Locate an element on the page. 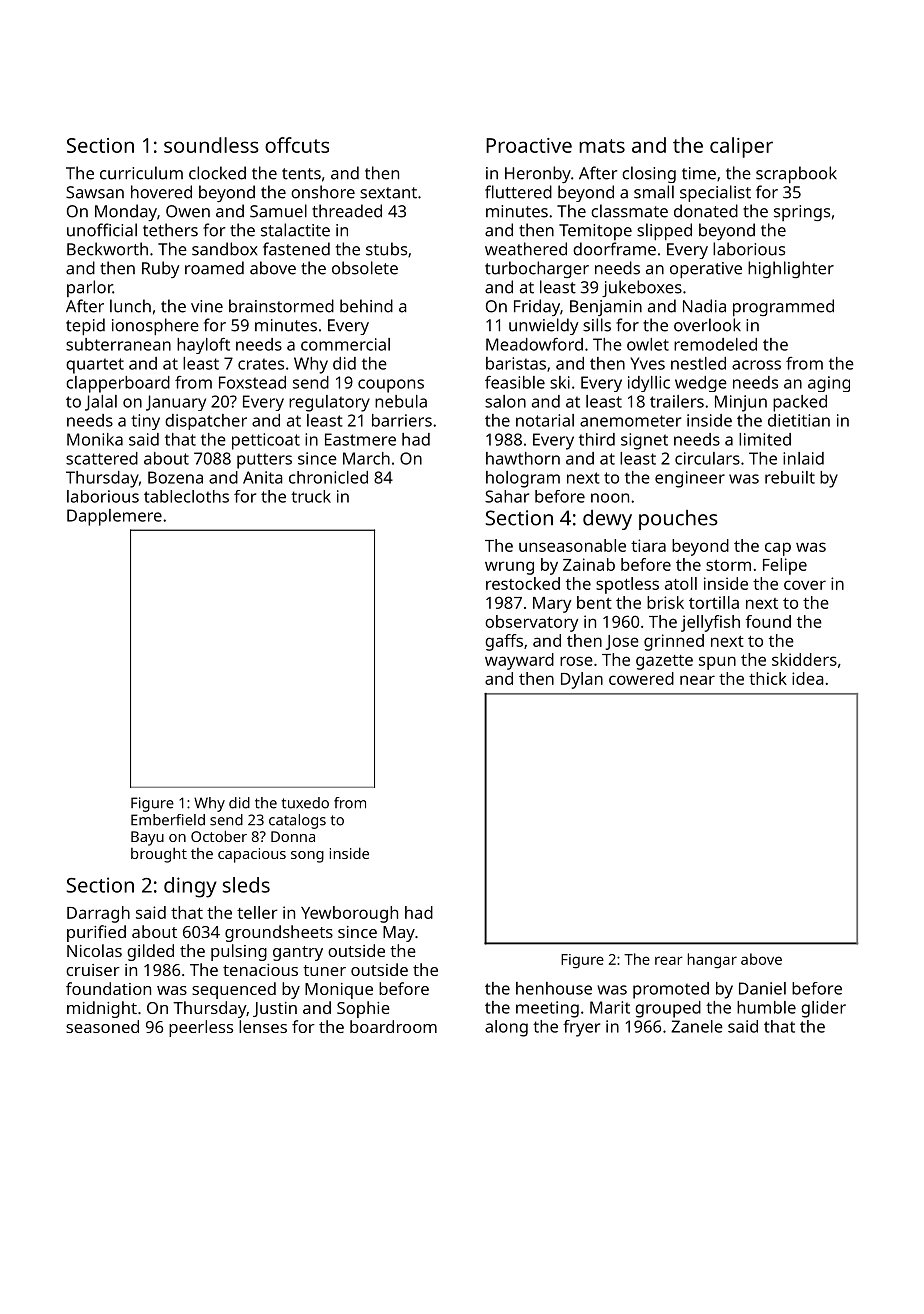  boardroom is located at coordinates (393, 1026).
